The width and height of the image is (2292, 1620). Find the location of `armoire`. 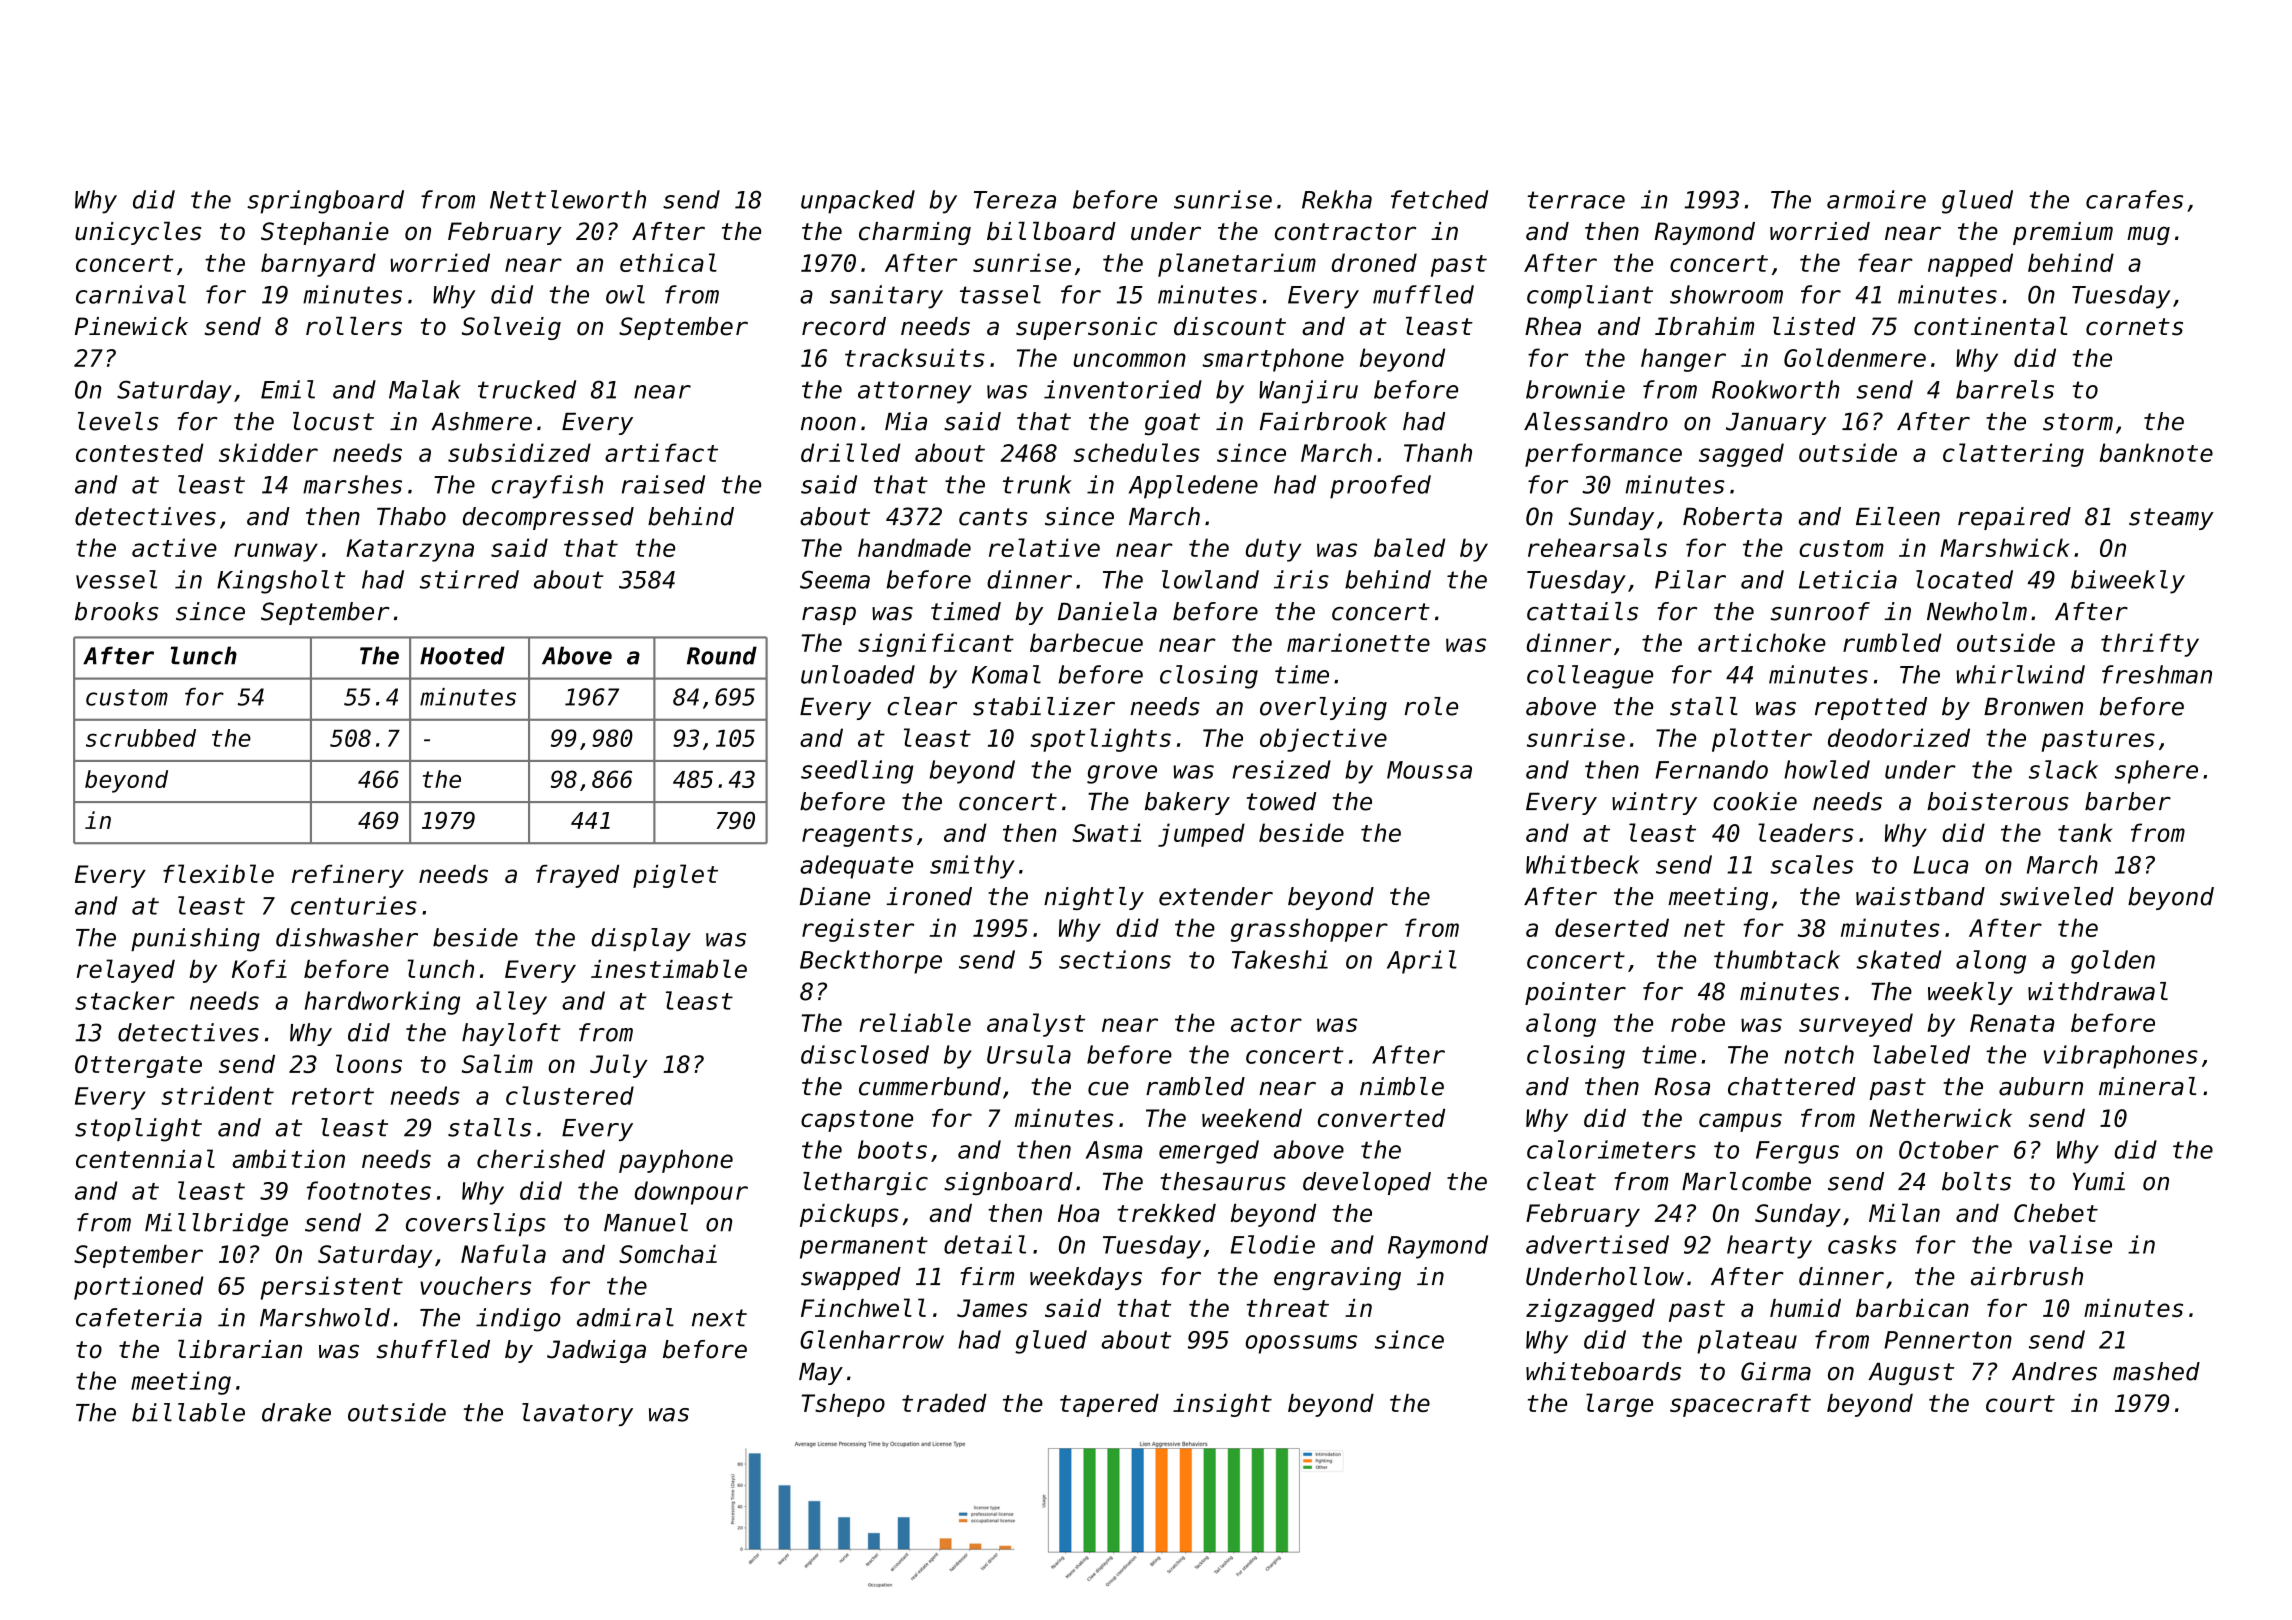

armoire is located at coordinates (1876, 199).
